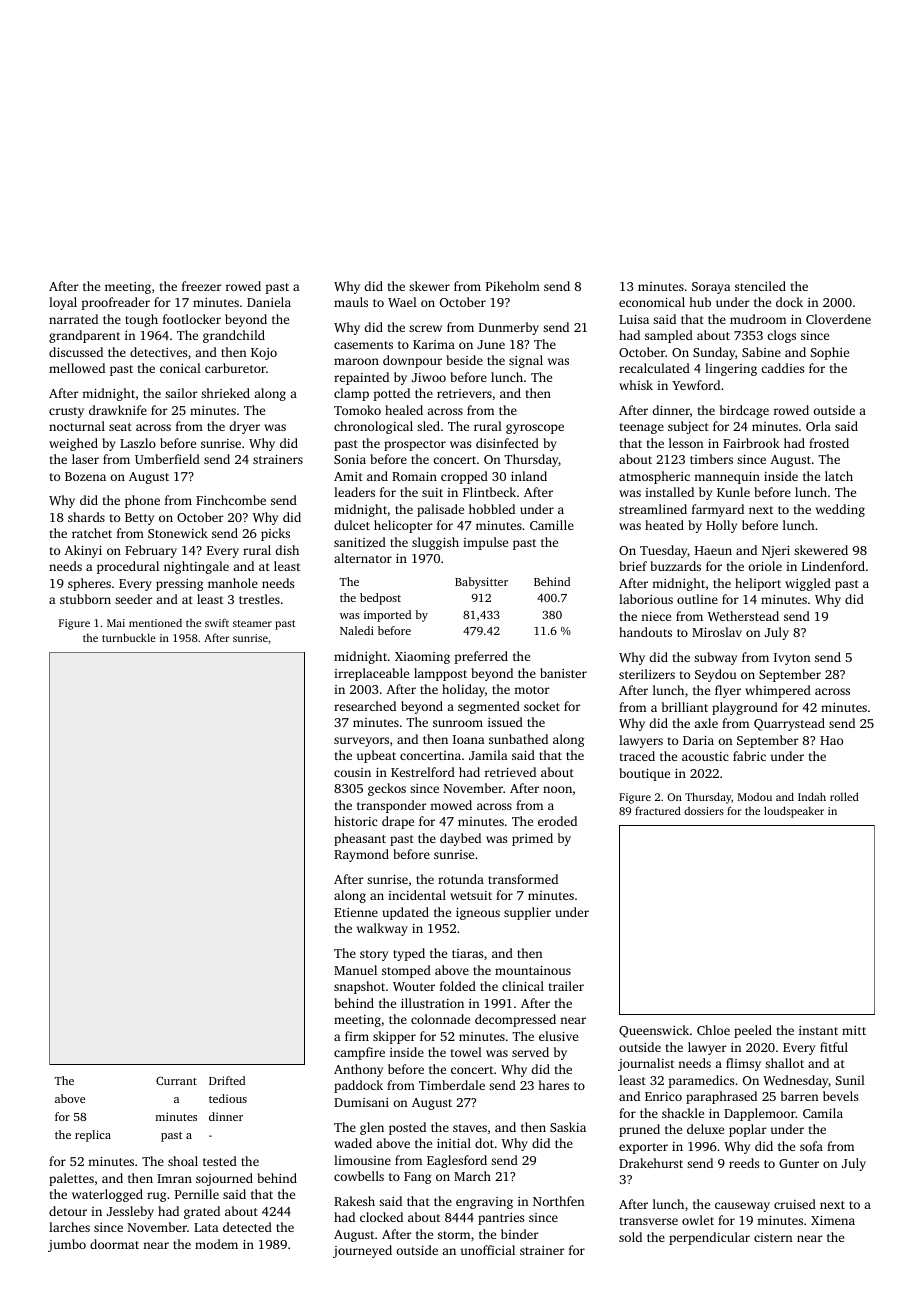 This screenshot has height=1308, width=924. I want to click on signal, so click(526, 361).
